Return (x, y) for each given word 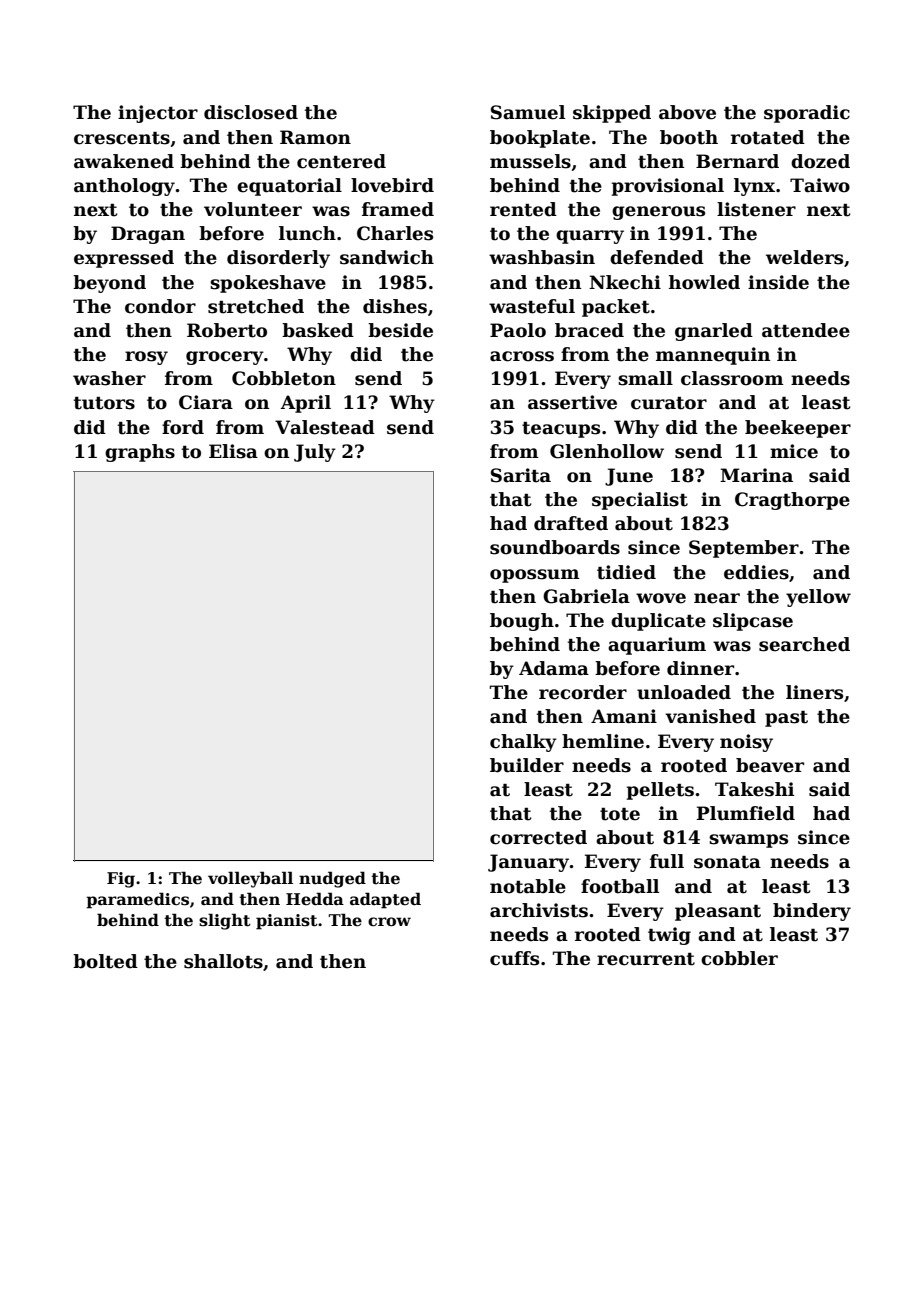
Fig (121, 880)
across (522, 356)
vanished (710, 716)
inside (778, 282)
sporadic (807, 114)
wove (661, 598)
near (717, 598)
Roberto (227, 330)
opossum (534, 576)
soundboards (555, 547)
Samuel (528, 112)
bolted (105, 961)
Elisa (233, 451)
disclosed (251, 112)
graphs (140, 453)
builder (527, 765)
